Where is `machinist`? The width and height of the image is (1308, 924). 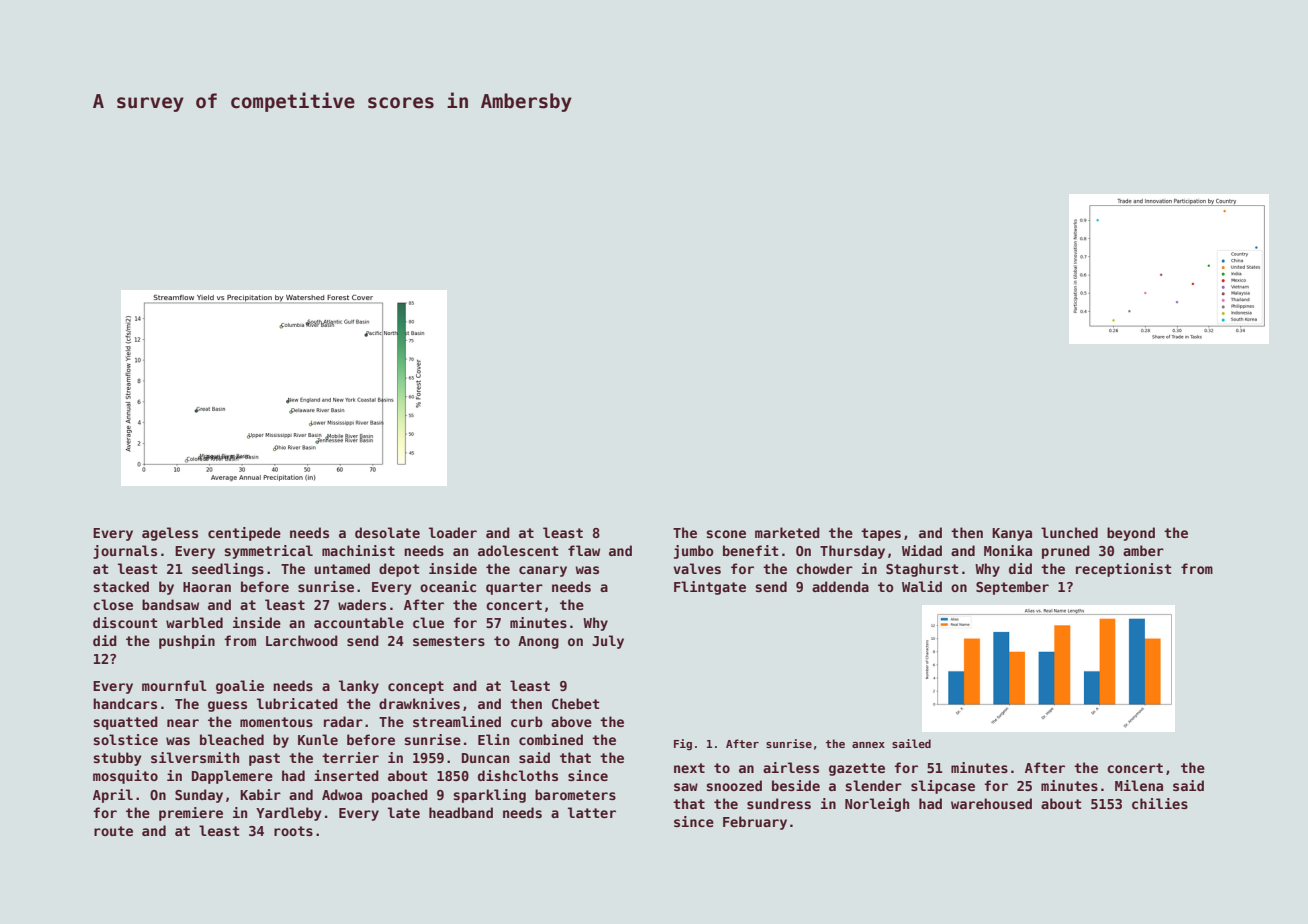
machinist is located at coordinates (358, 550).
